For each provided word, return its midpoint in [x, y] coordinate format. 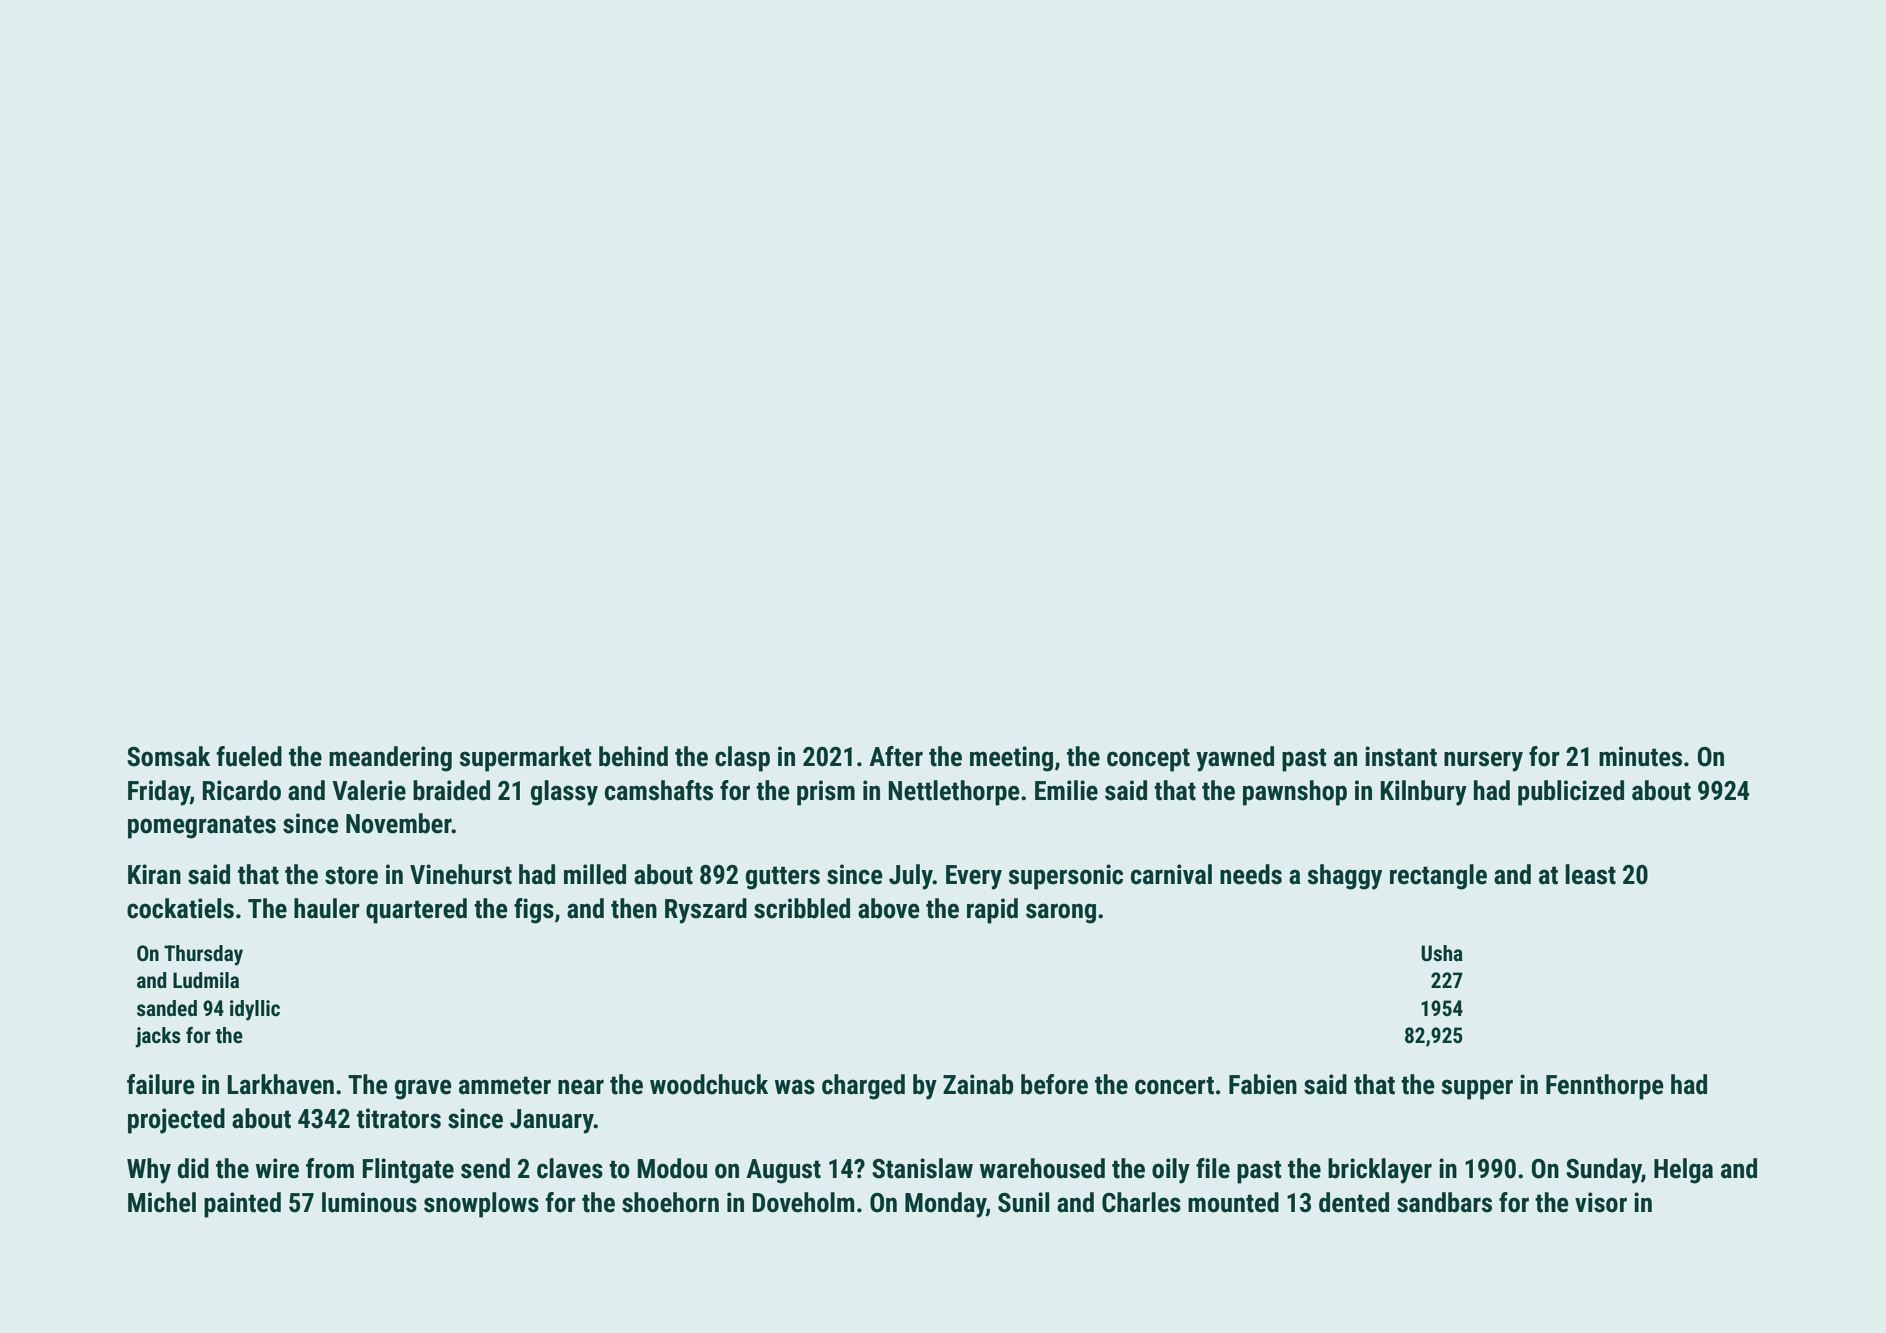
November [399, 823]
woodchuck [709, 1084]
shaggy [1344, 877]
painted [242, 1205]
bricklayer [1380, 1171]
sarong [1061, 913]
